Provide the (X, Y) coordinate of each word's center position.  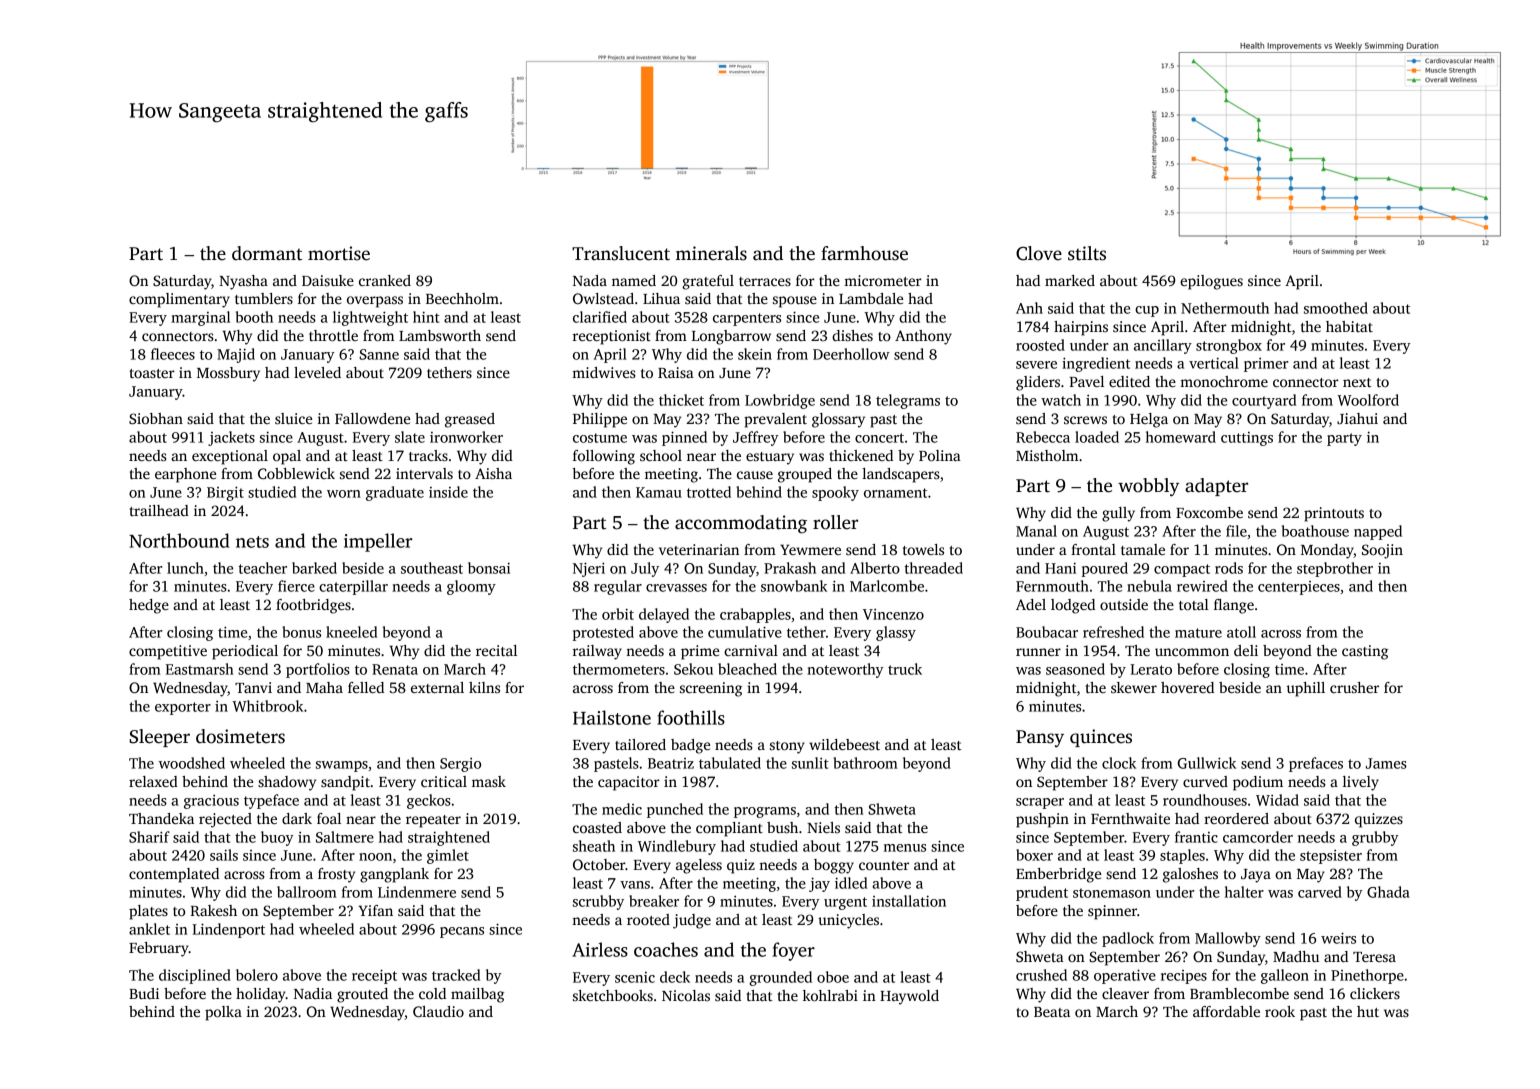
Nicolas (686, 995)
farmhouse (864, 253)
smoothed (1336, 308)
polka (223, 1013)
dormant (267, 253)
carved (1320, 892)
